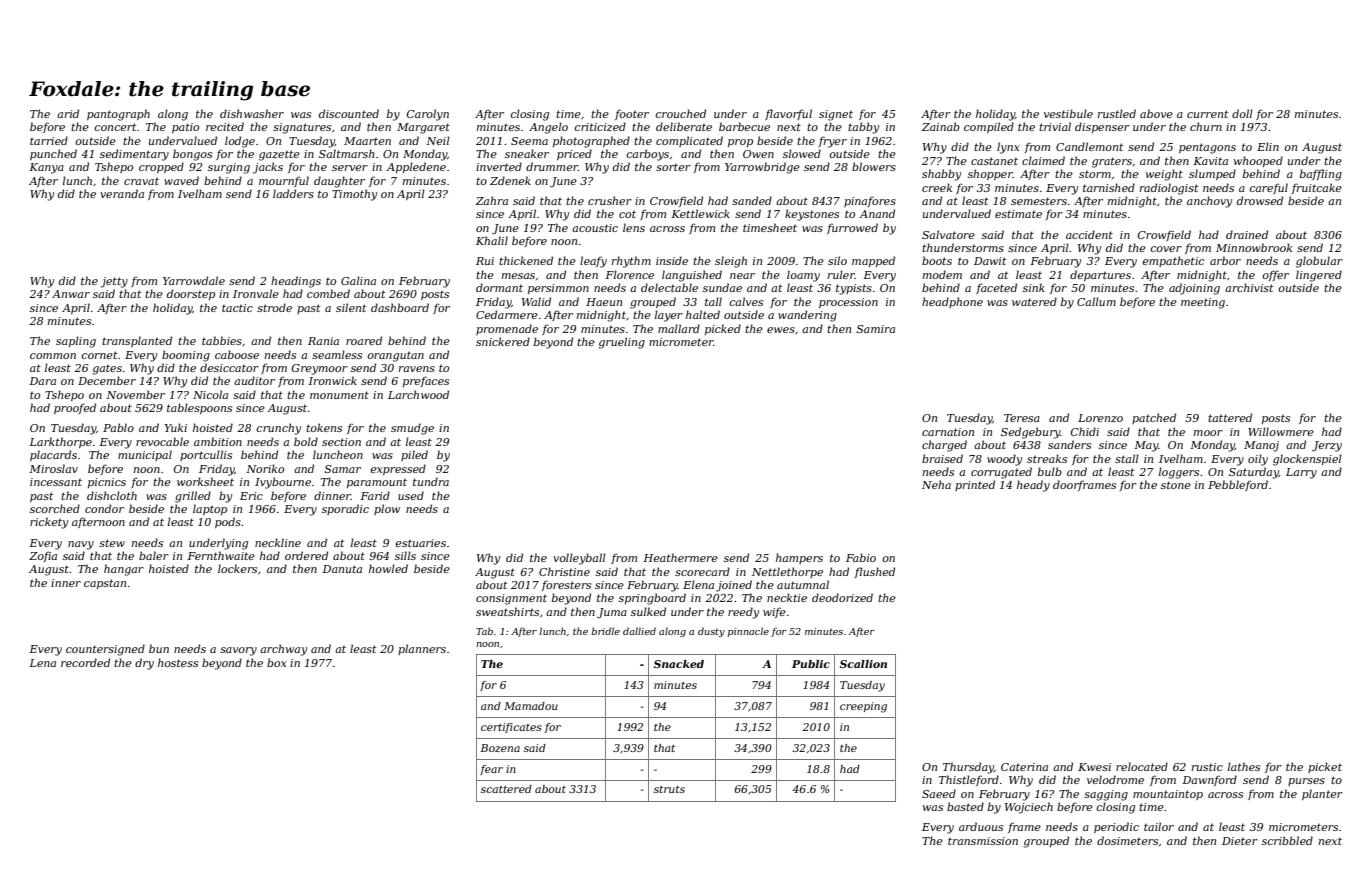 This screenshot has width=1372, height=887. I want to click on sorter, so click(673, 167).
